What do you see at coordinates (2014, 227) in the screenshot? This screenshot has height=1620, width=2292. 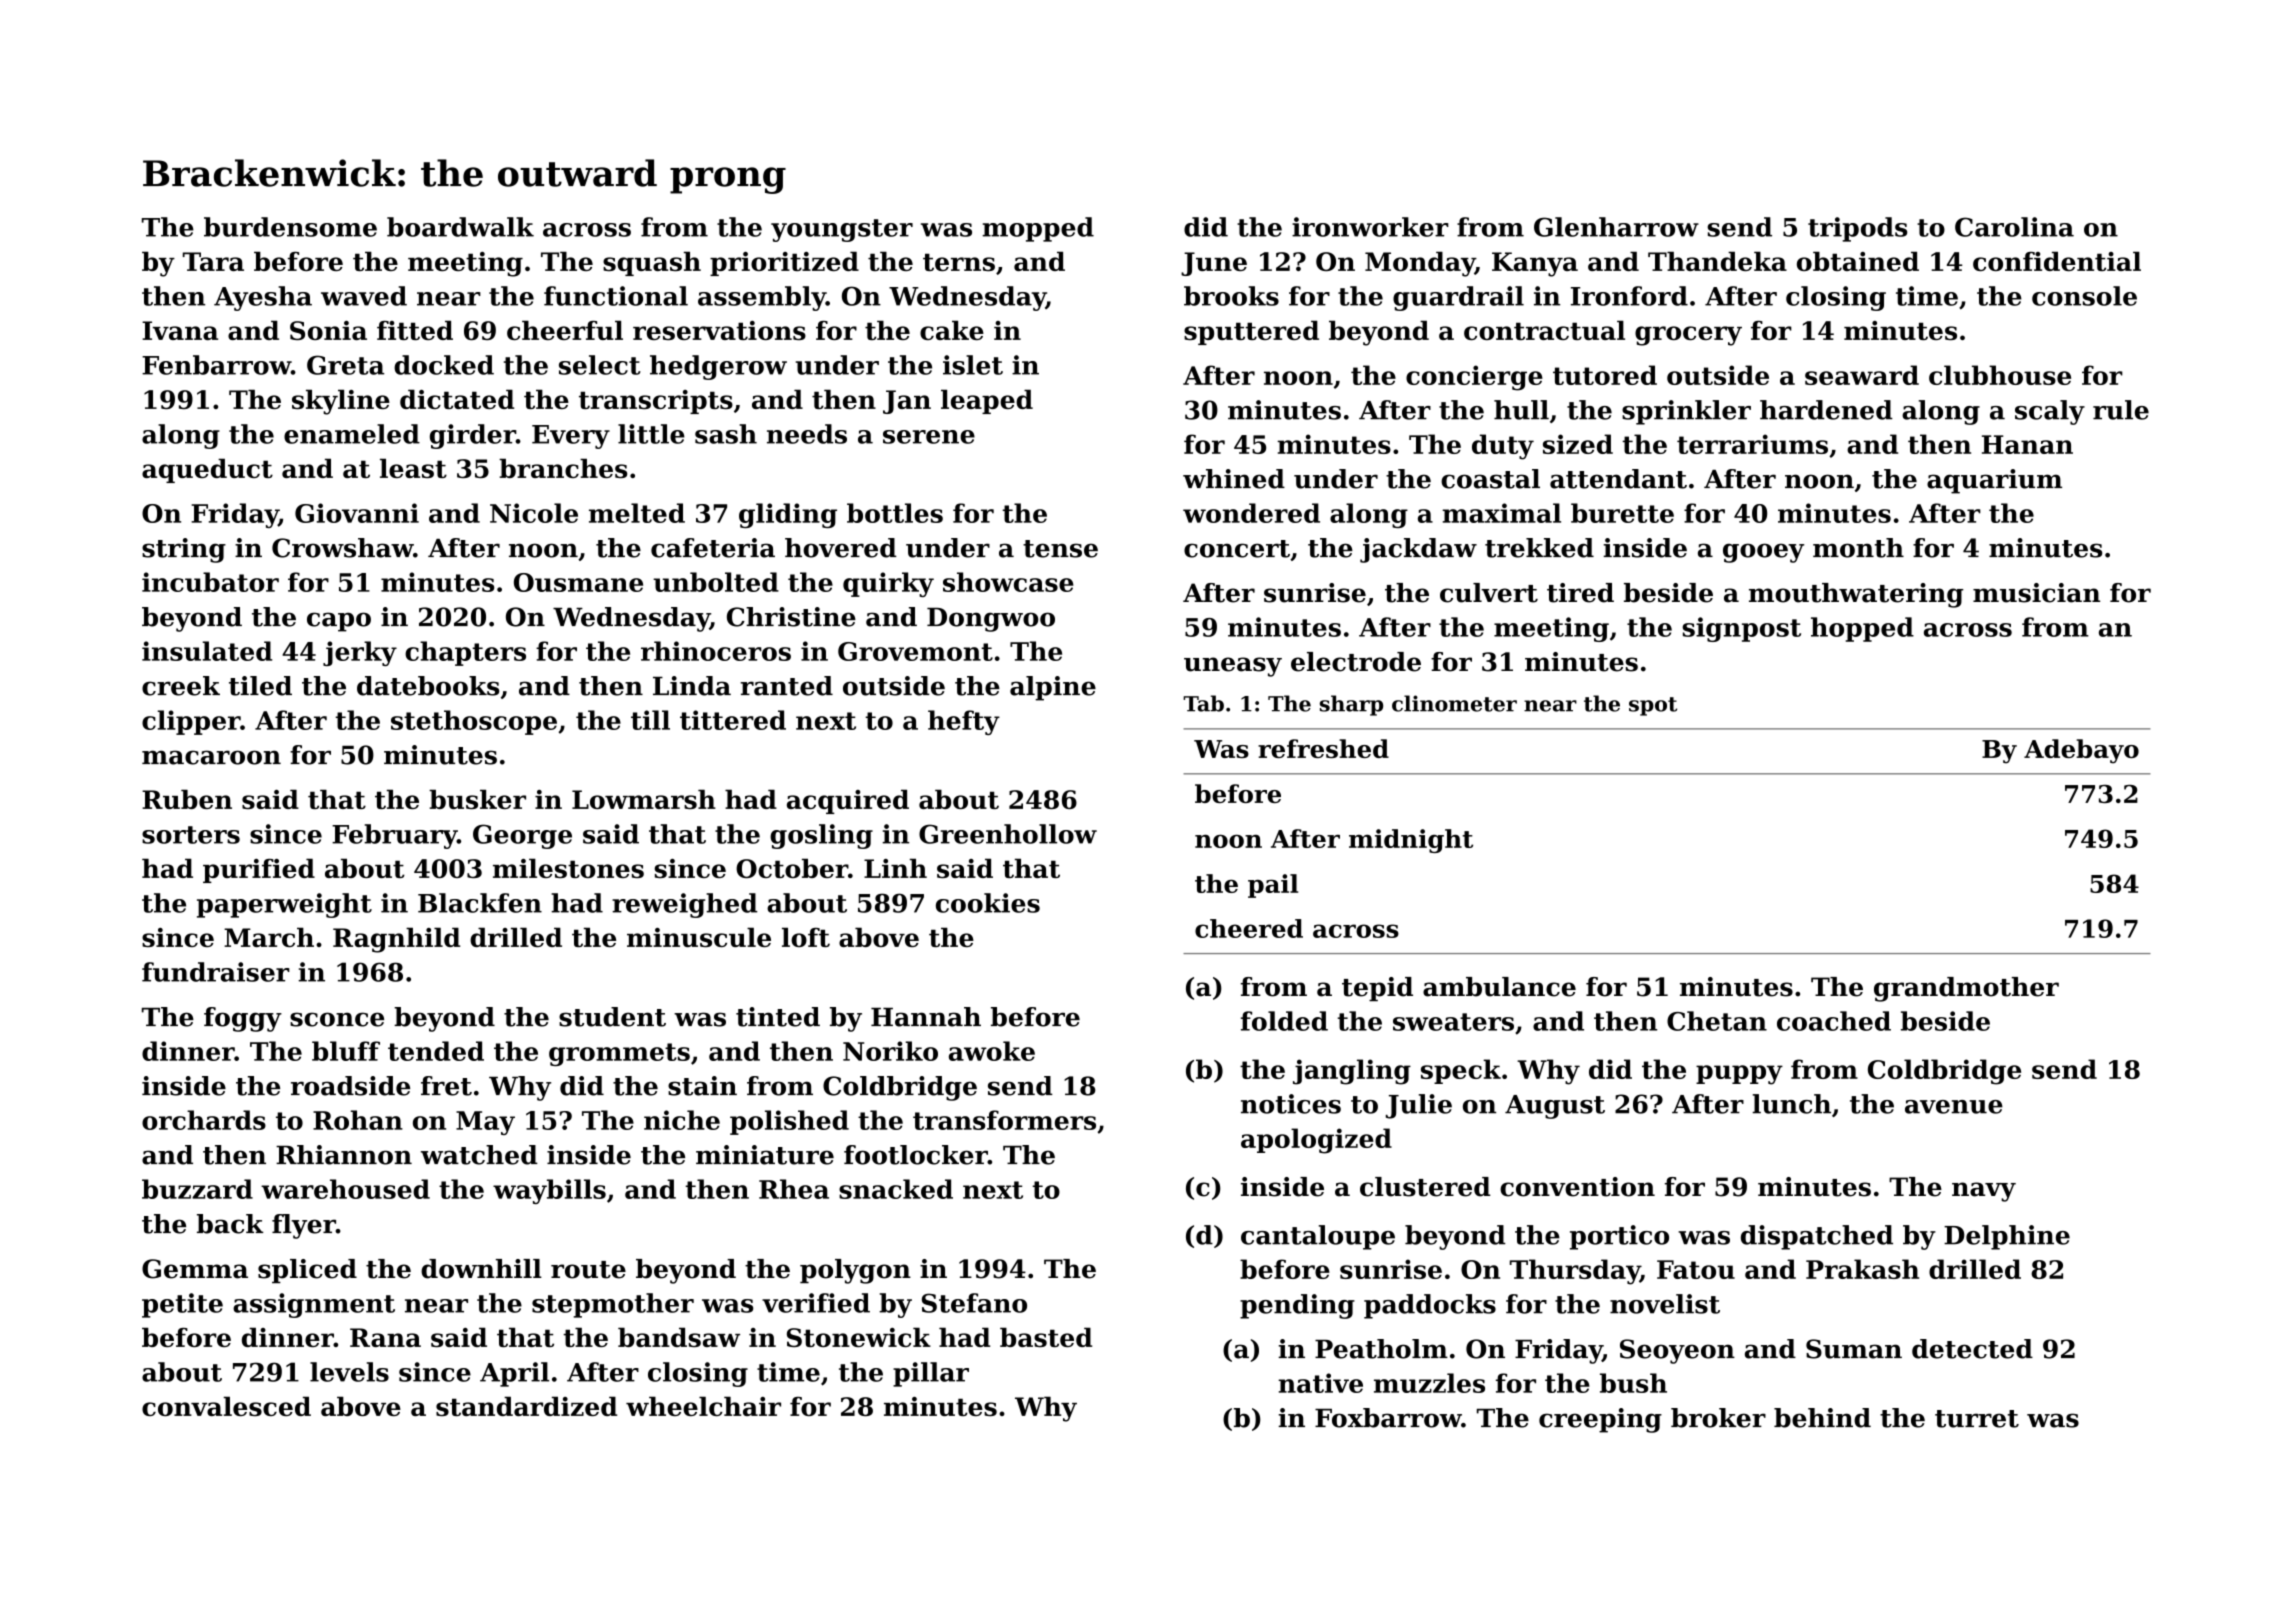 I see `Carolina` at bounding box center [2014, 227].
